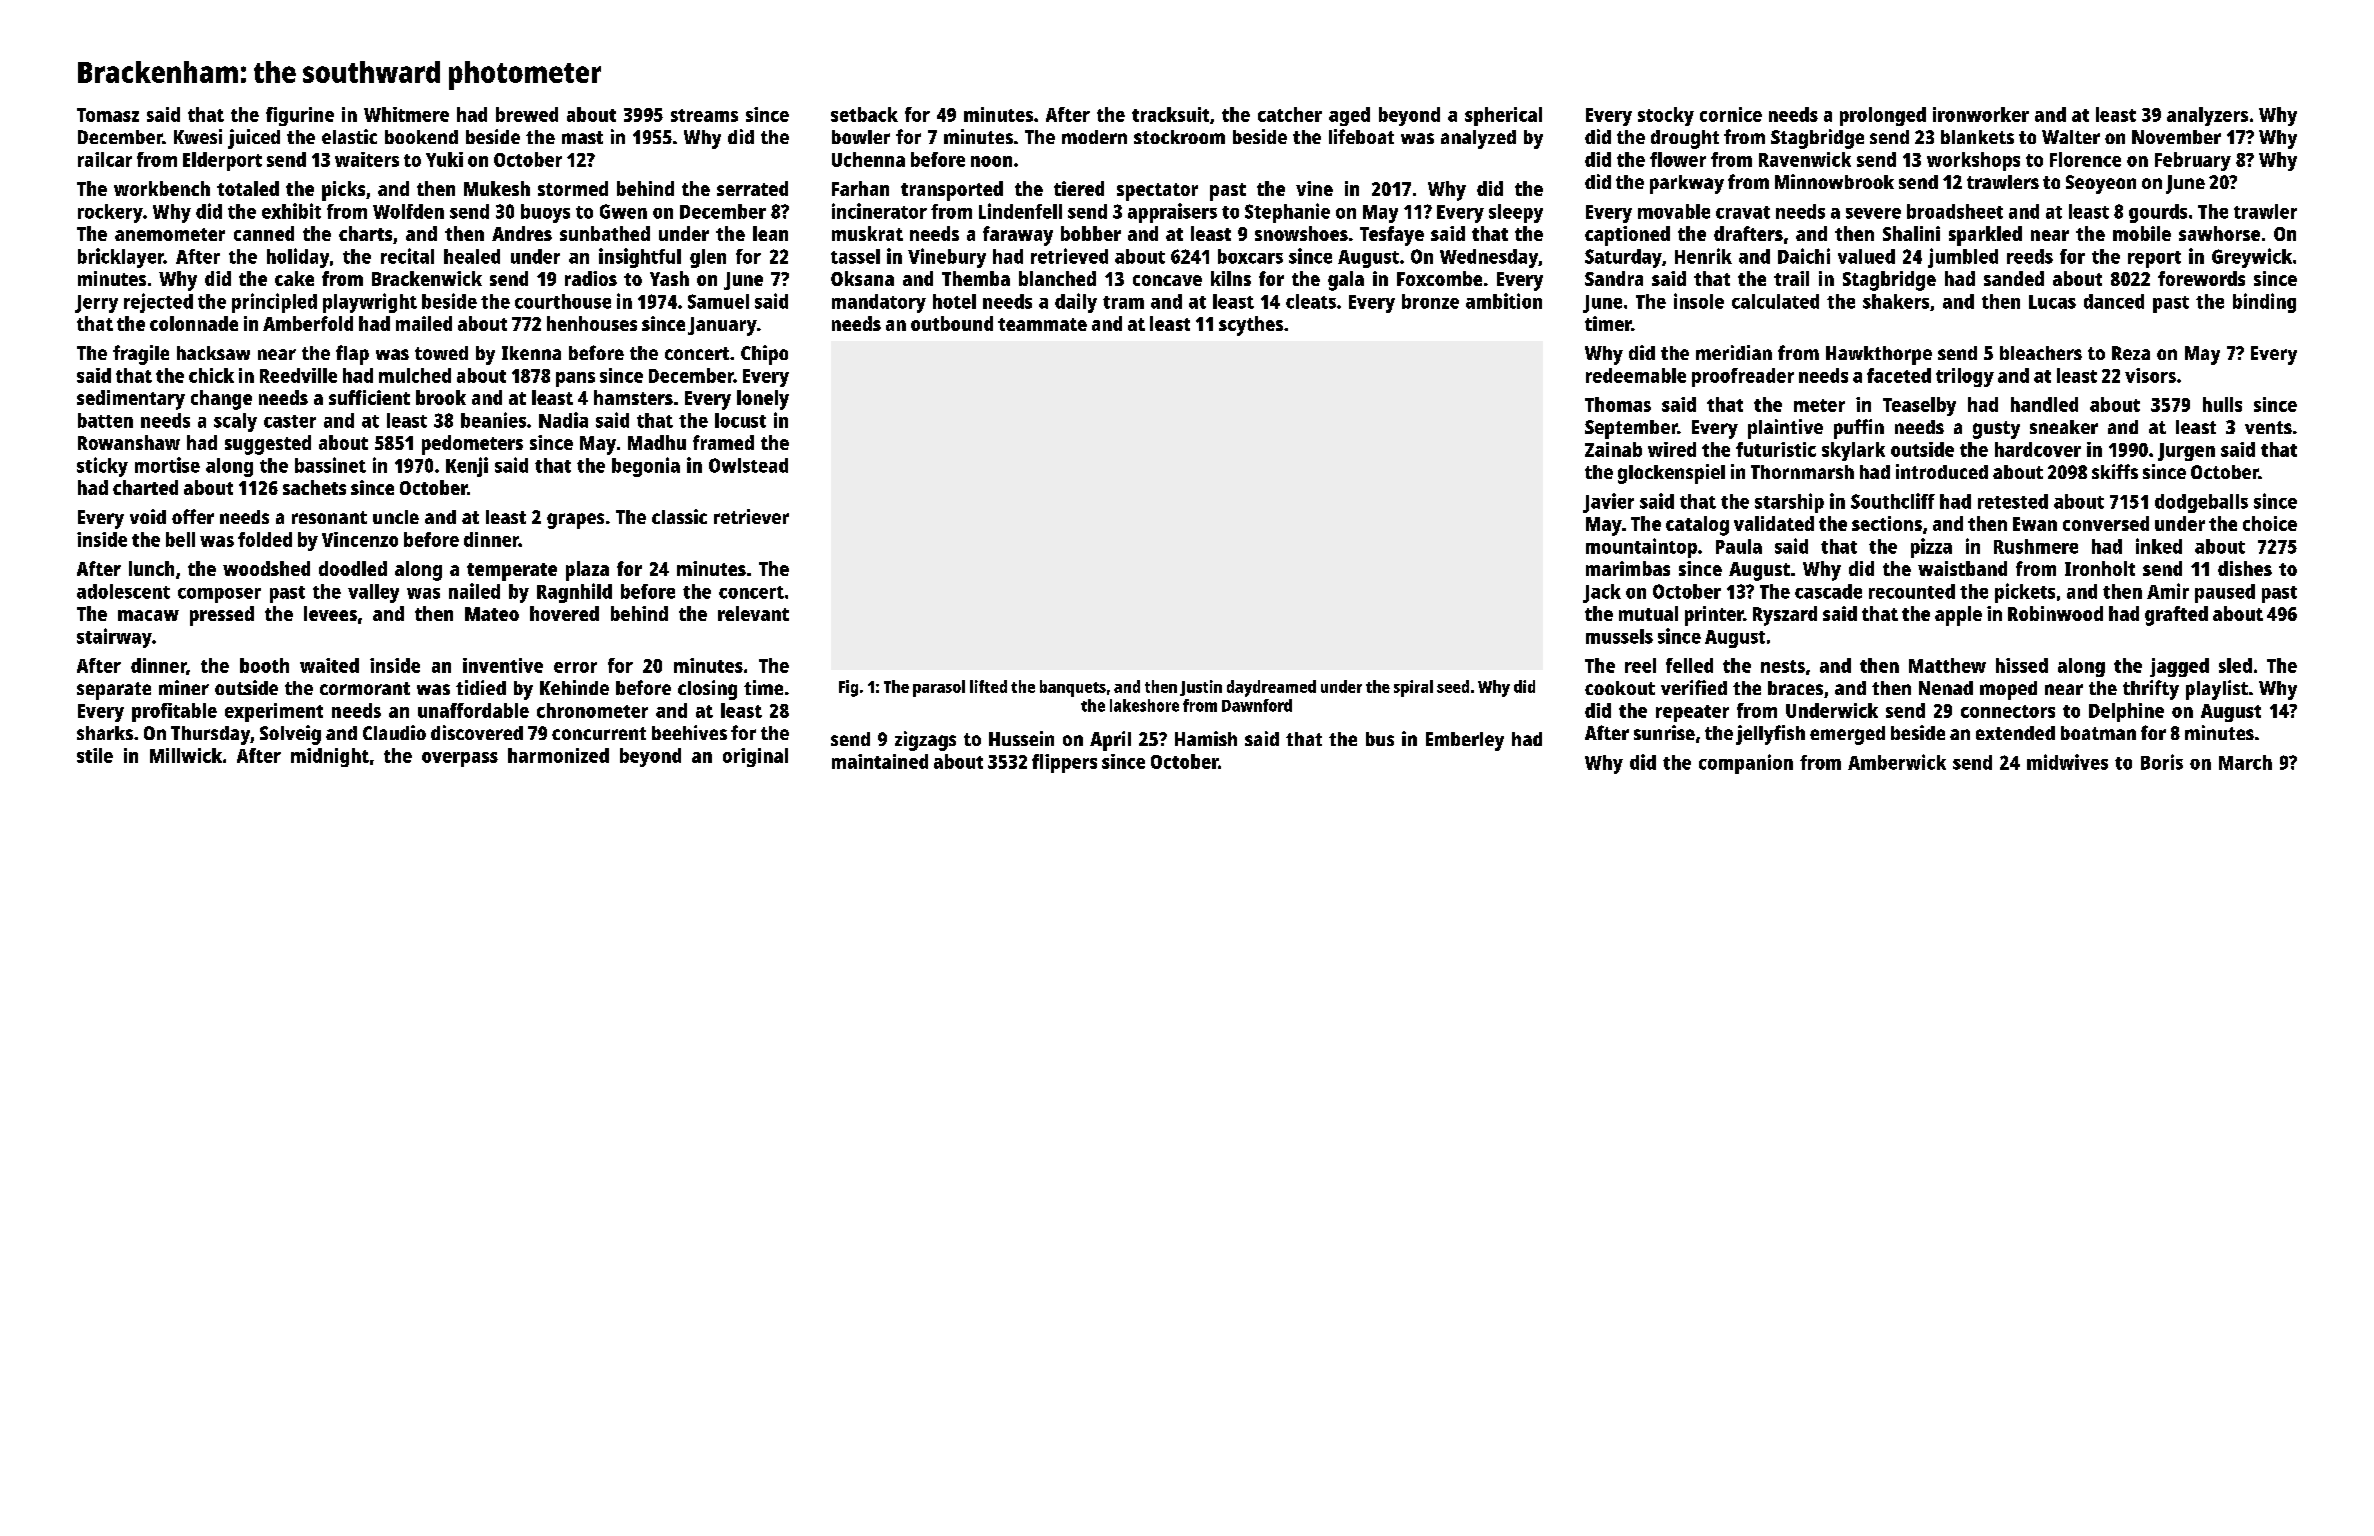 The height and width of the page is (1536, 2374). I want to click on meridian, so click(1734, 352).
